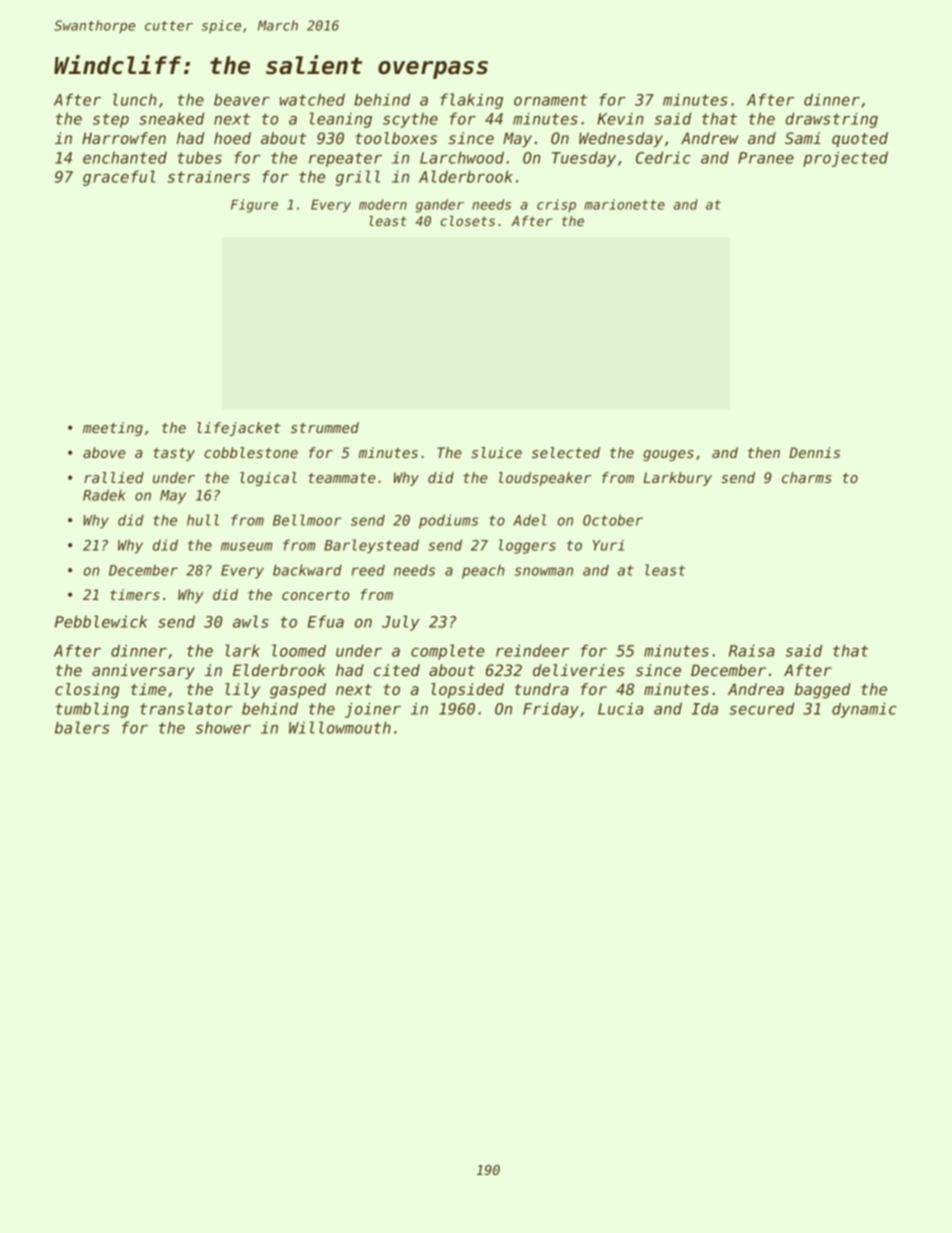  What do you see at coordinates (209, 176) in the screenshot?
I see `strainers` at bounding box center [209, 176].
